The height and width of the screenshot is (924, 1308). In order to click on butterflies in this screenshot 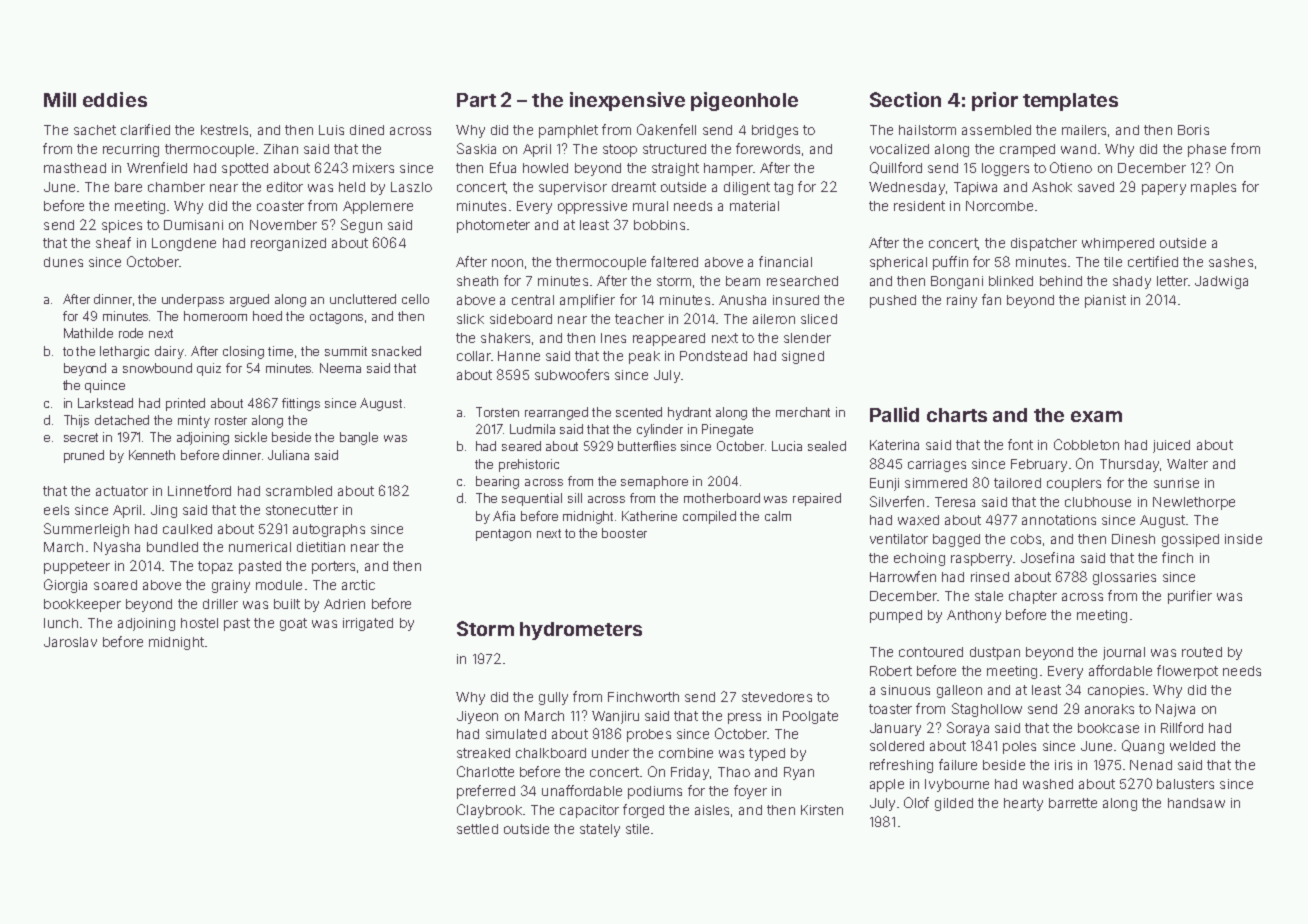, I will do `click(647, 446)`.
